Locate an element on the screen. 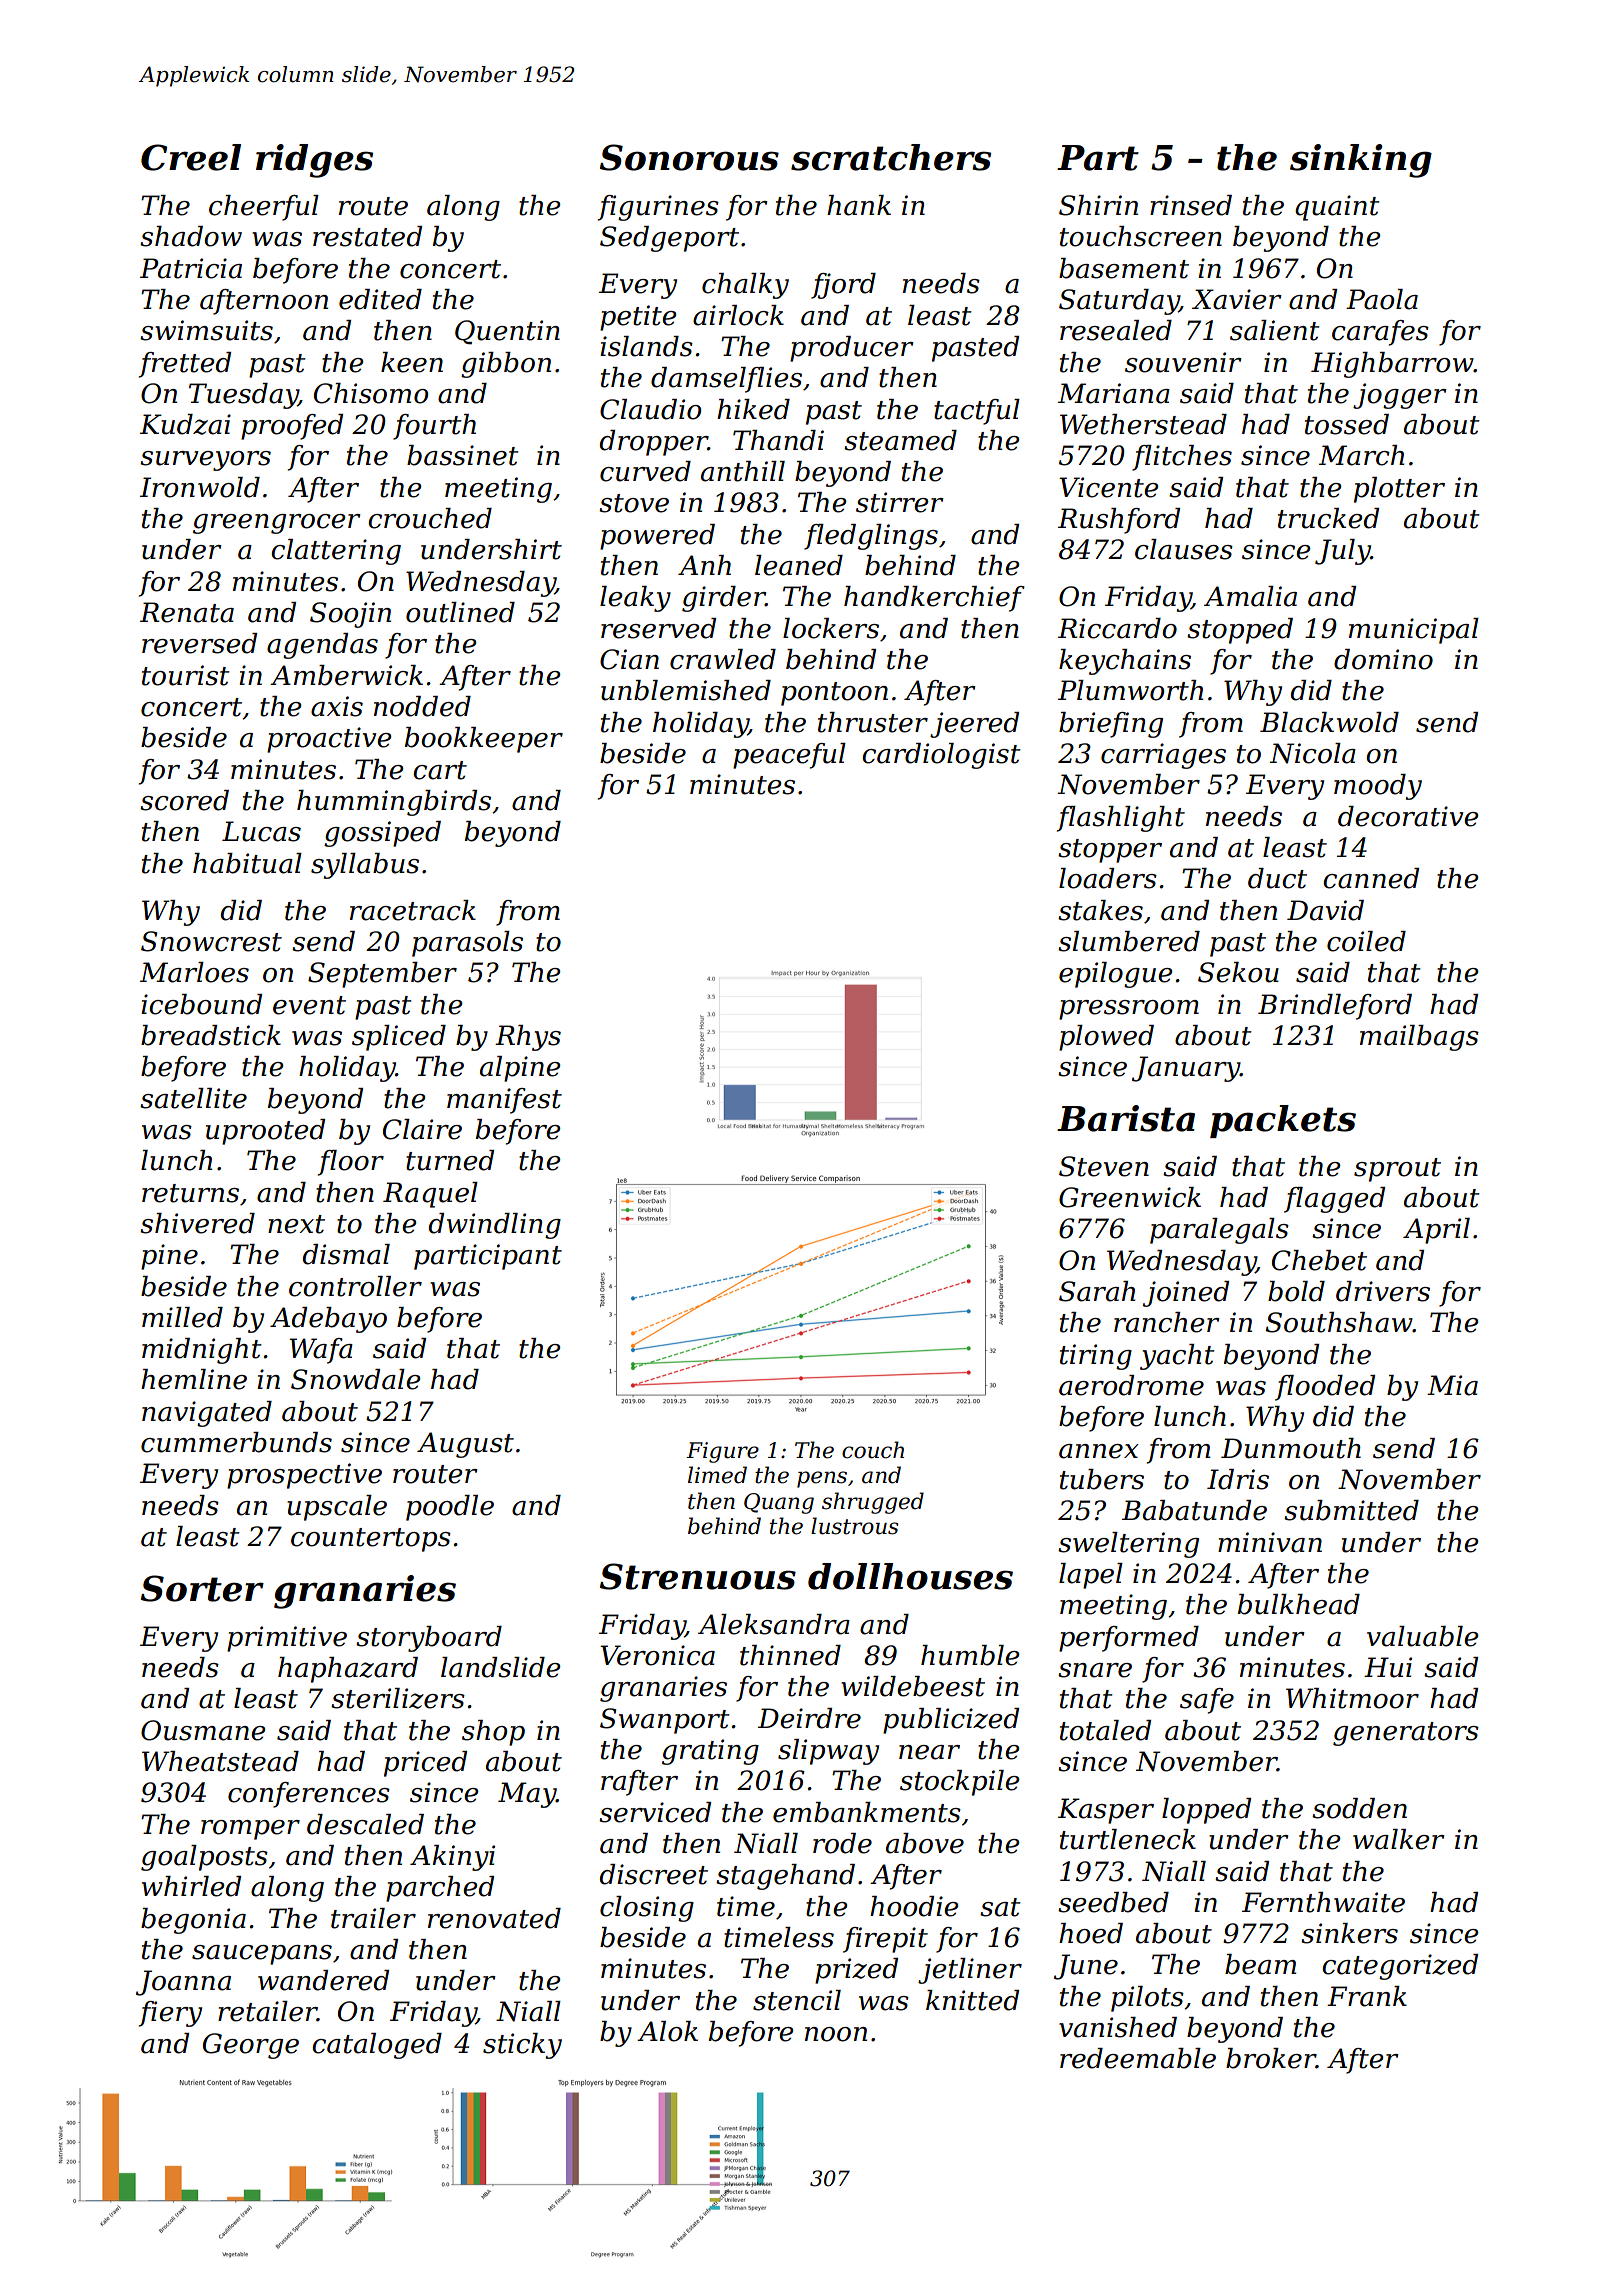 Image resolution: width=1620 pixels, height=2292 pixels. navigated is located at coordinates (207, 1414).
